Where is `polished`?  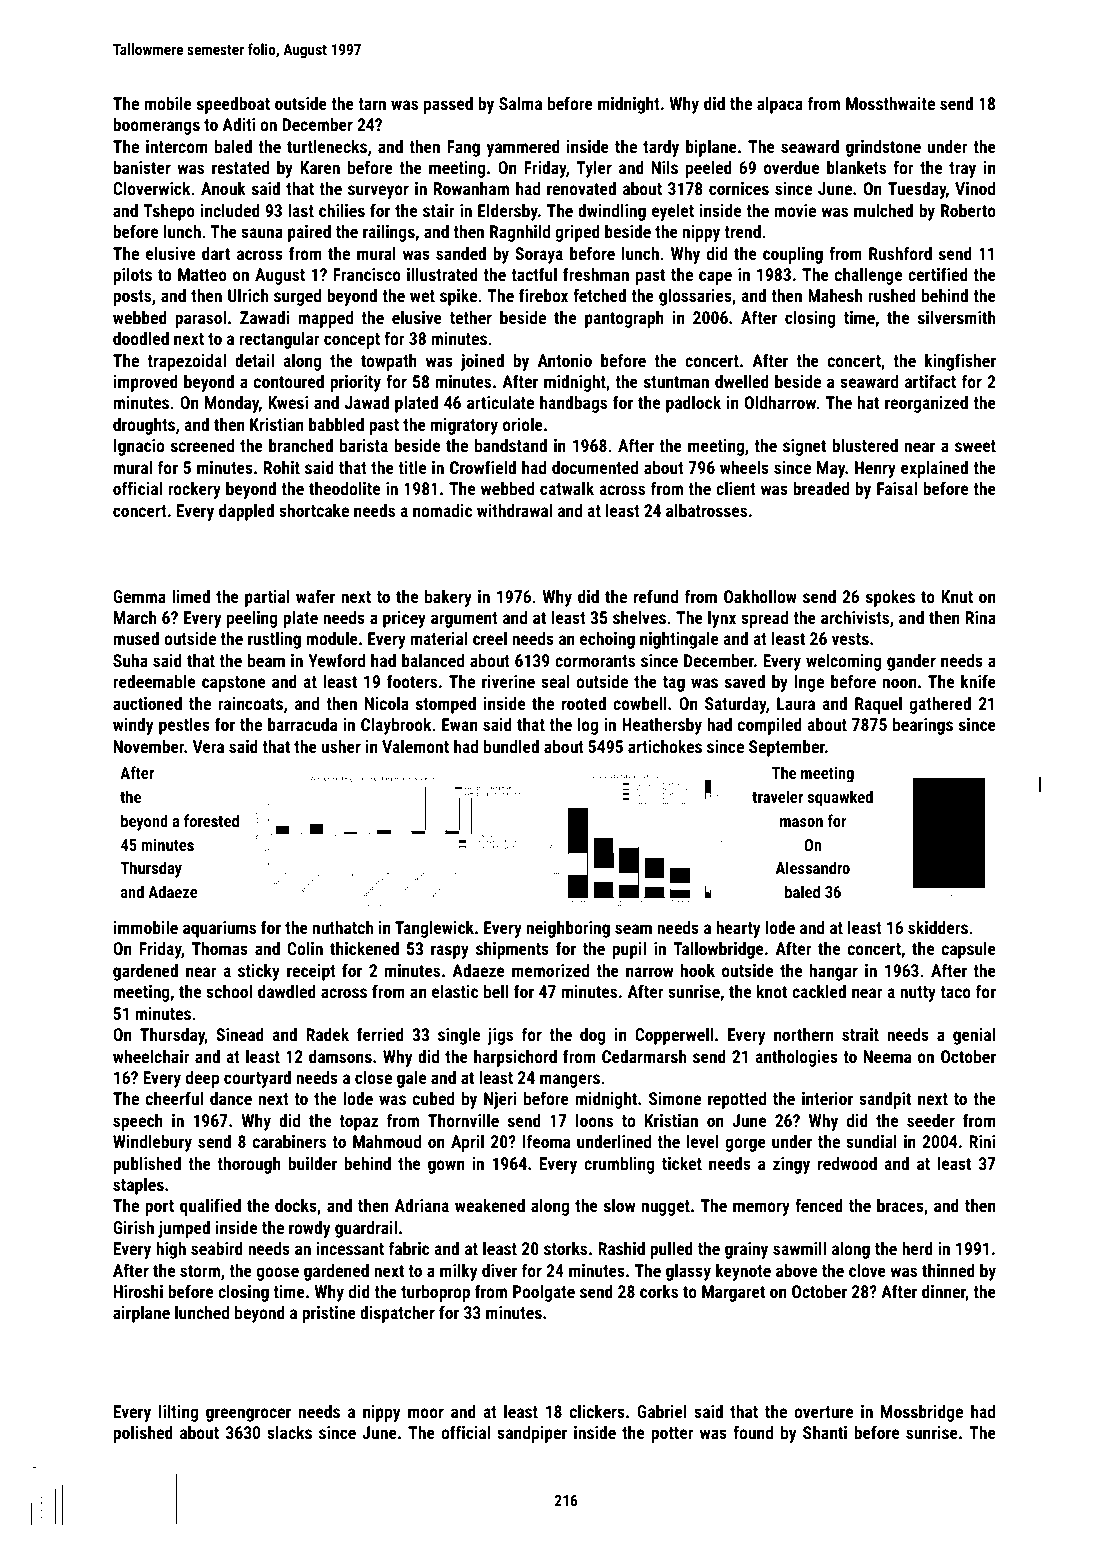 polished is located at coordinates (143, 1434).
